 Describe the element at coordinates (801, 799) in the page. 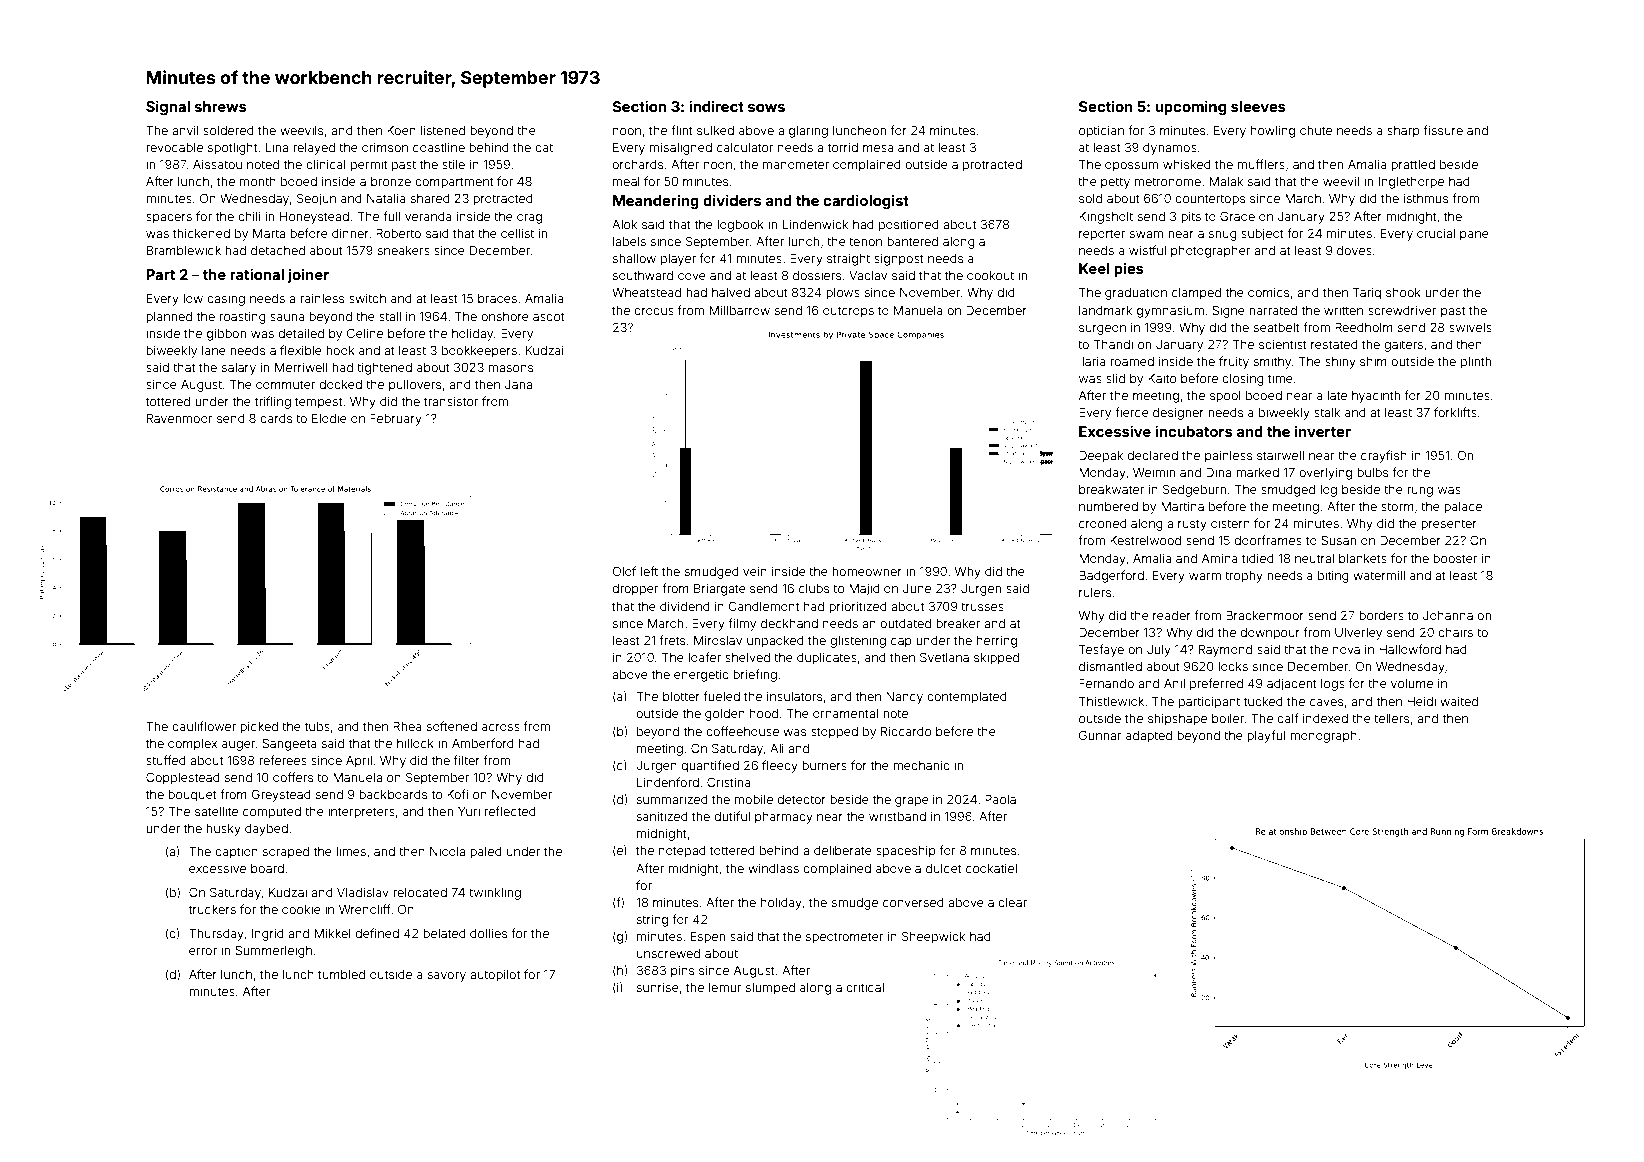

I see `detector` at that location.
